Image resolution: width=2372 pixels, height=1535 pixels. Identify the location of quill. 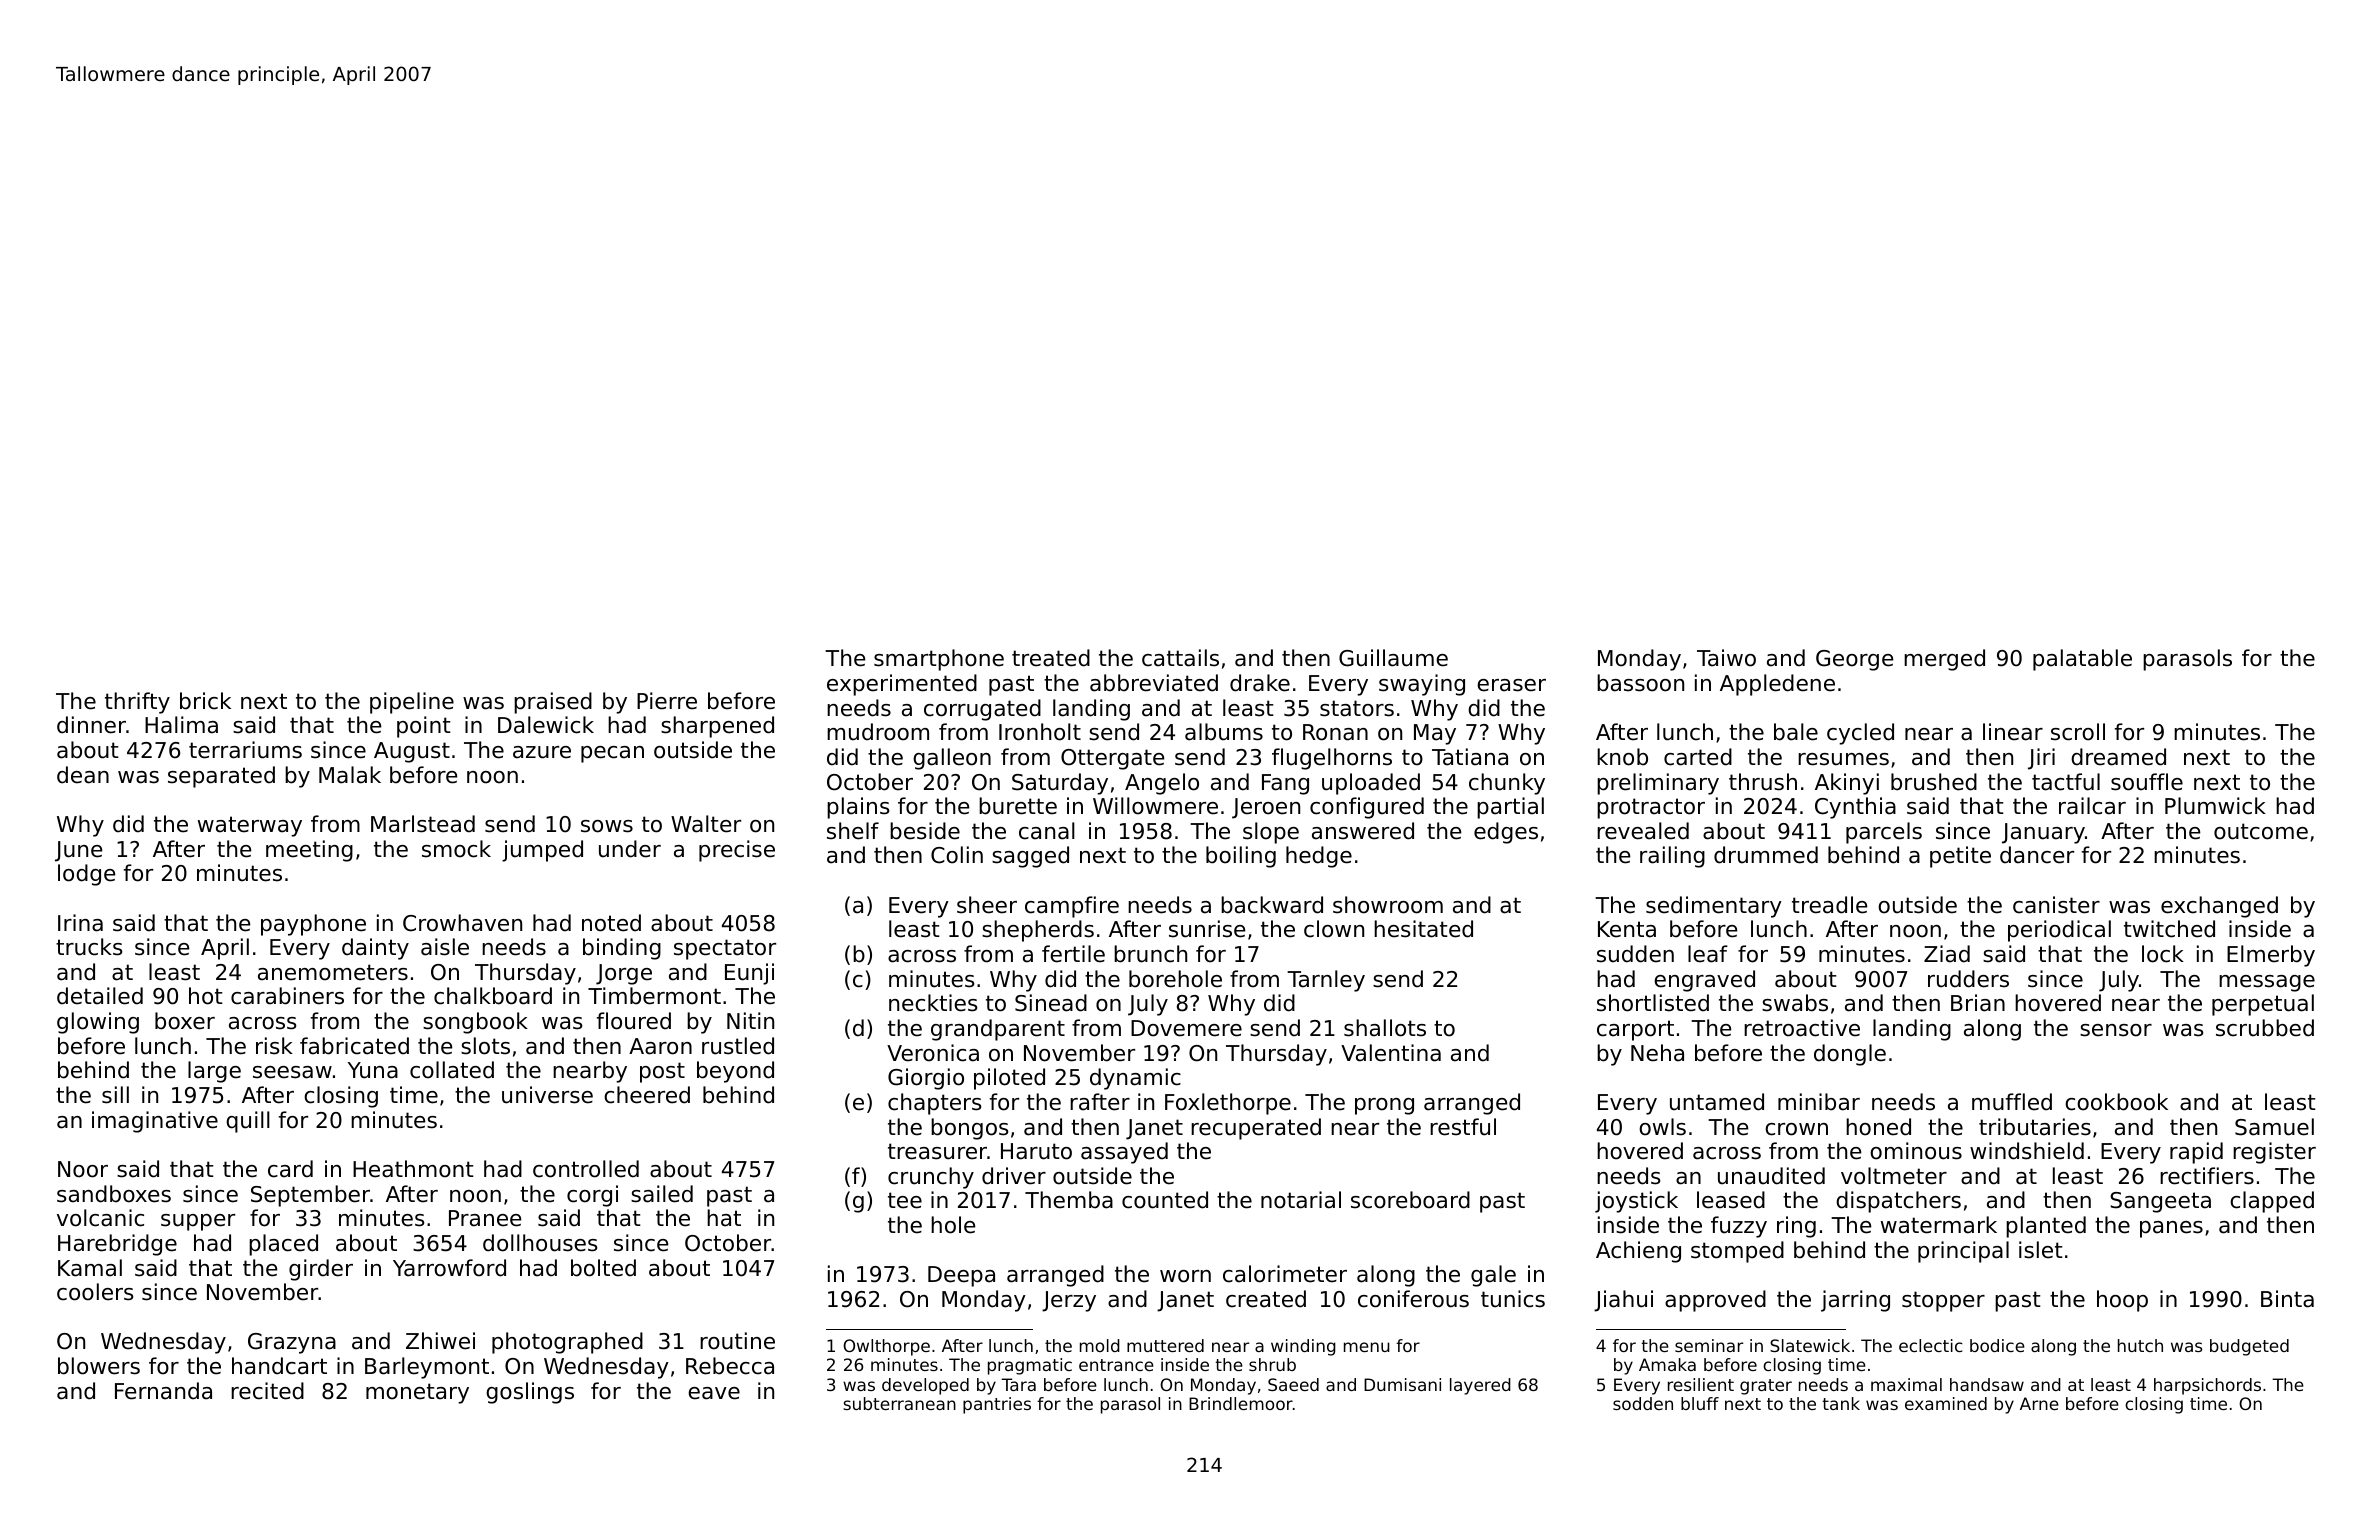
(248, 1122).
